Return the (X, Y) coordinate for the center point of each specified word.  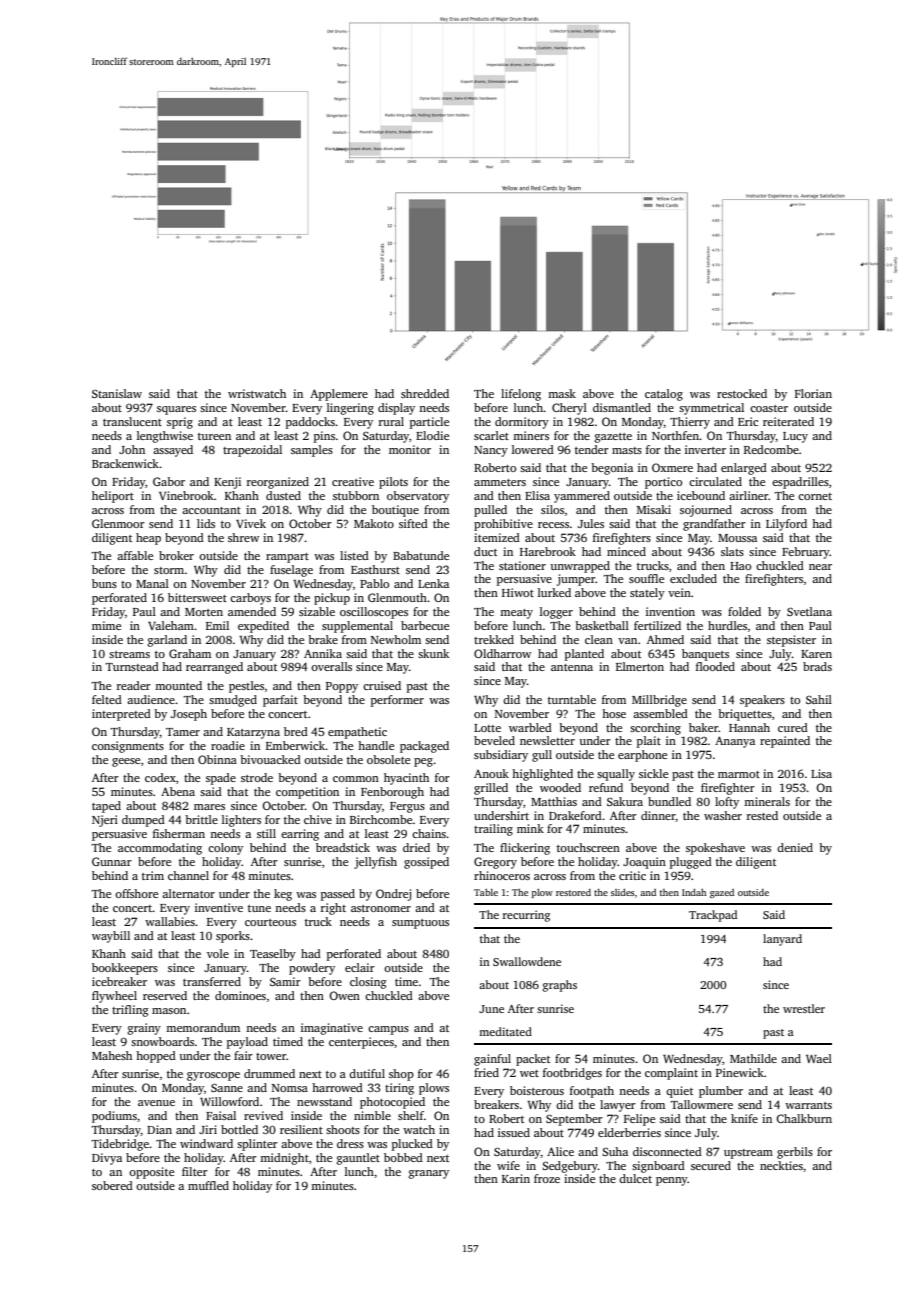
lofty (727, 803)
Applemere (339, 395)
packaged (424, 747)
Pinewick (740, 1072)
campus (388, 1030)
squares (176, 410)
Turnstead (132, 666)
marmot (739, 774)
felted (107, 699)
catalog (664, 395)
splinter (257, 1145)
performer (397, 701)
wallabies (170, 921)
